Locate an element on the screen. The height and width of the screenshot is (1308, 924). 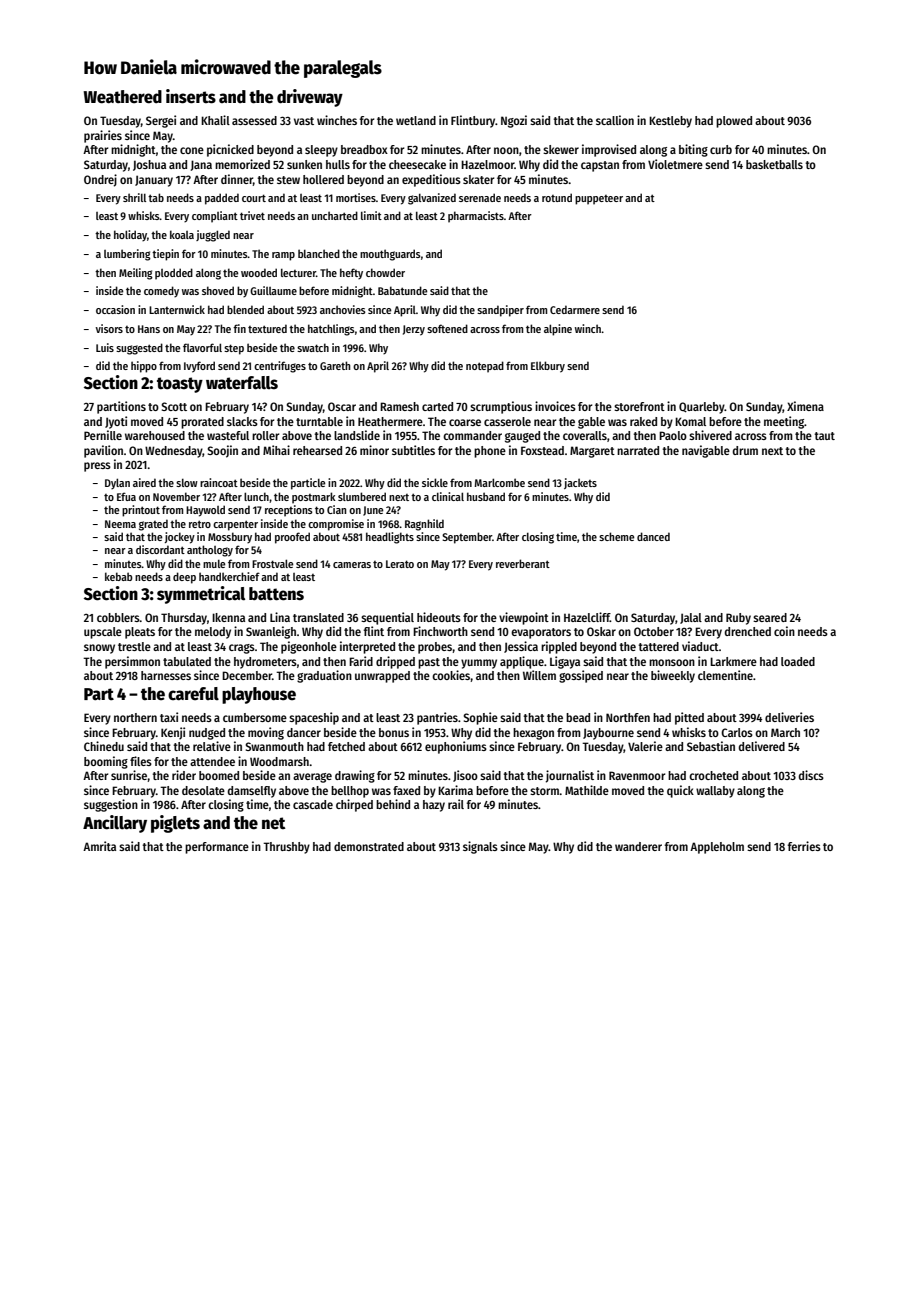
inserts is located at coordinates (191, 96).
